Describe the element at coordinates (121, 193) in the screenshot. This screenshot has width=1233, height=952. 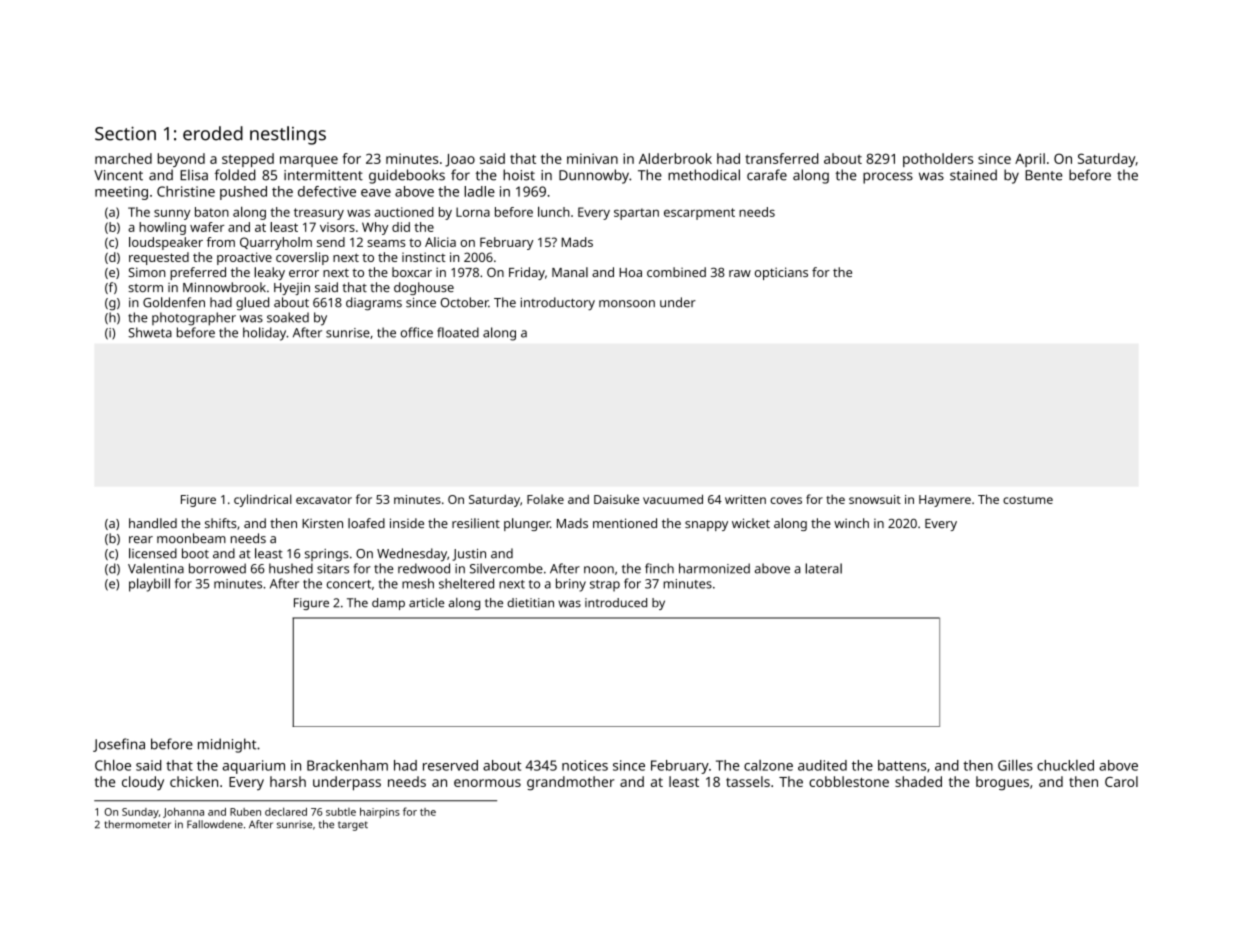
I see `meeting` at that location.
